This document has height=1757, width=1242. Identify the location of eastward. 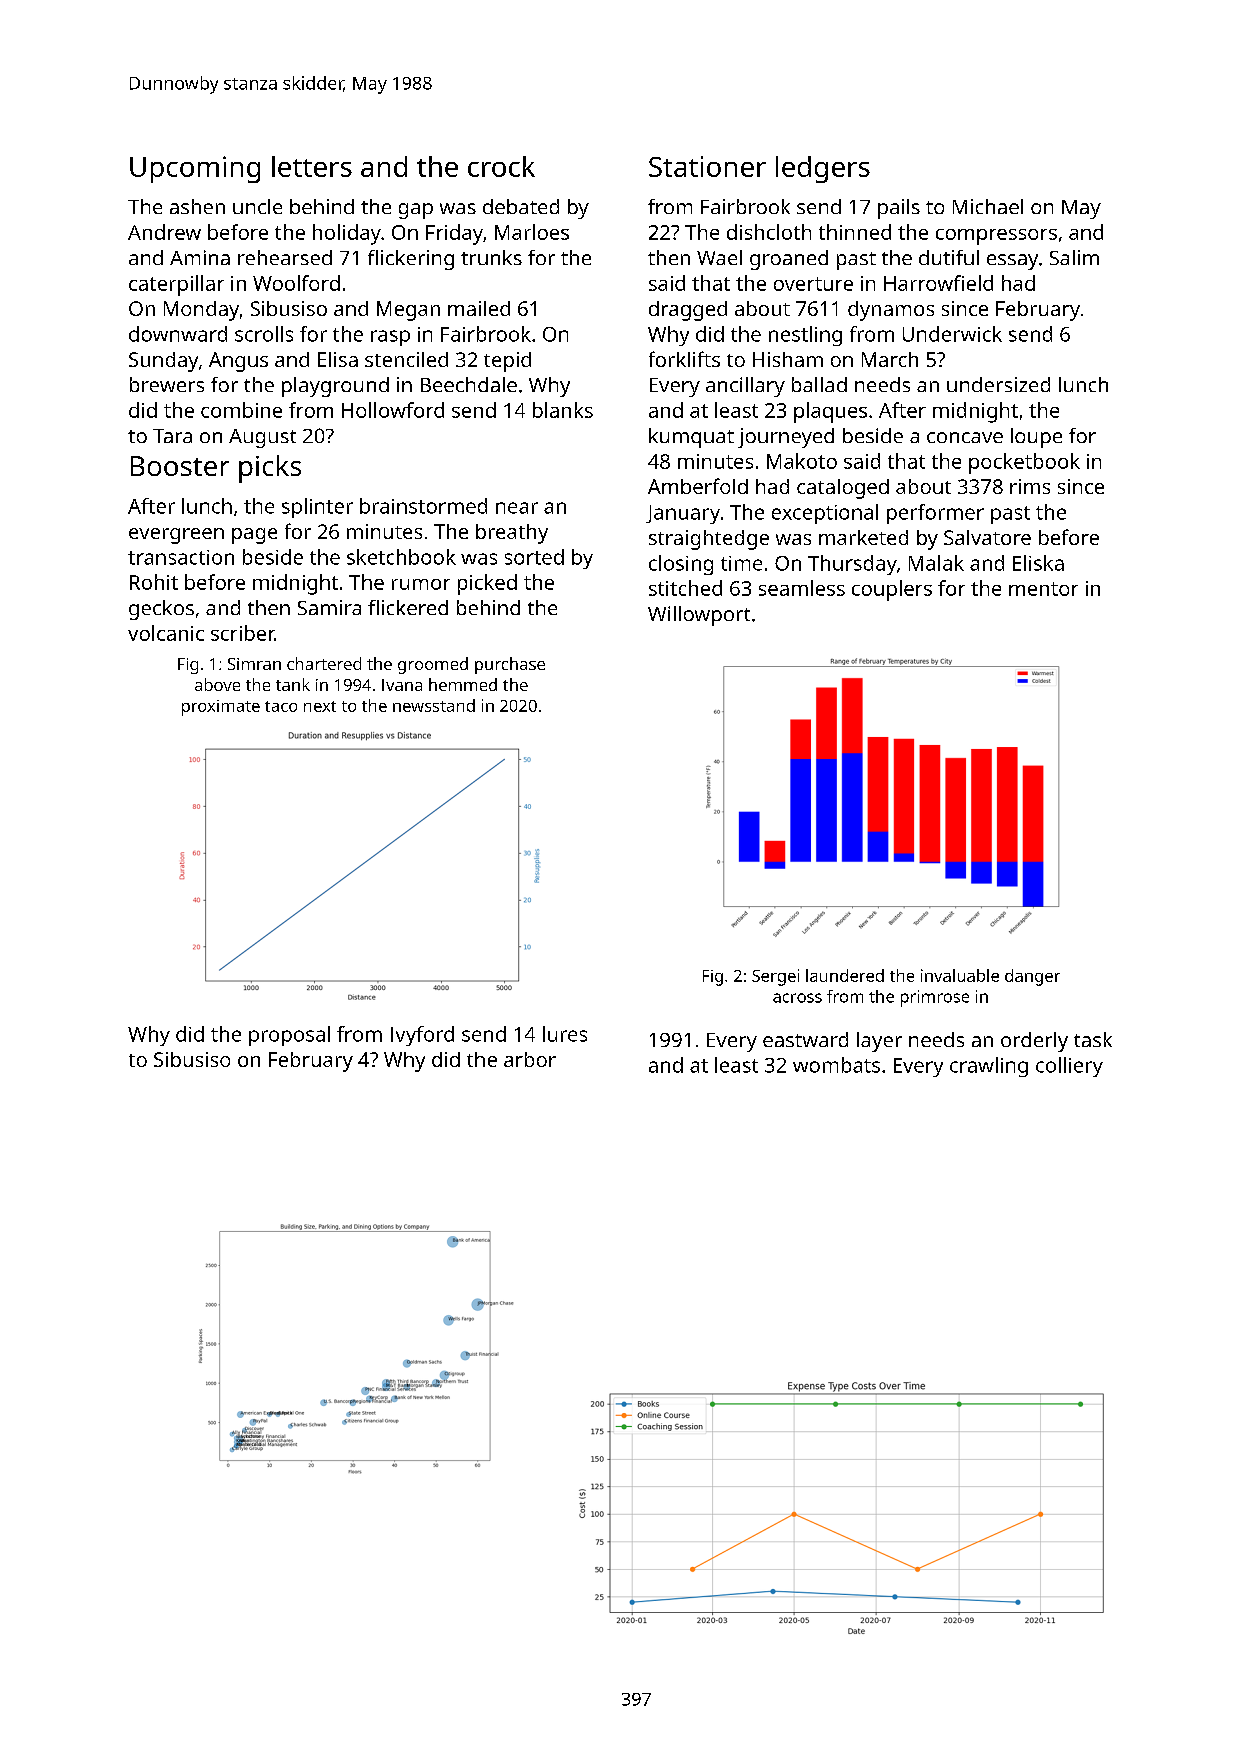
(805, 1039).
